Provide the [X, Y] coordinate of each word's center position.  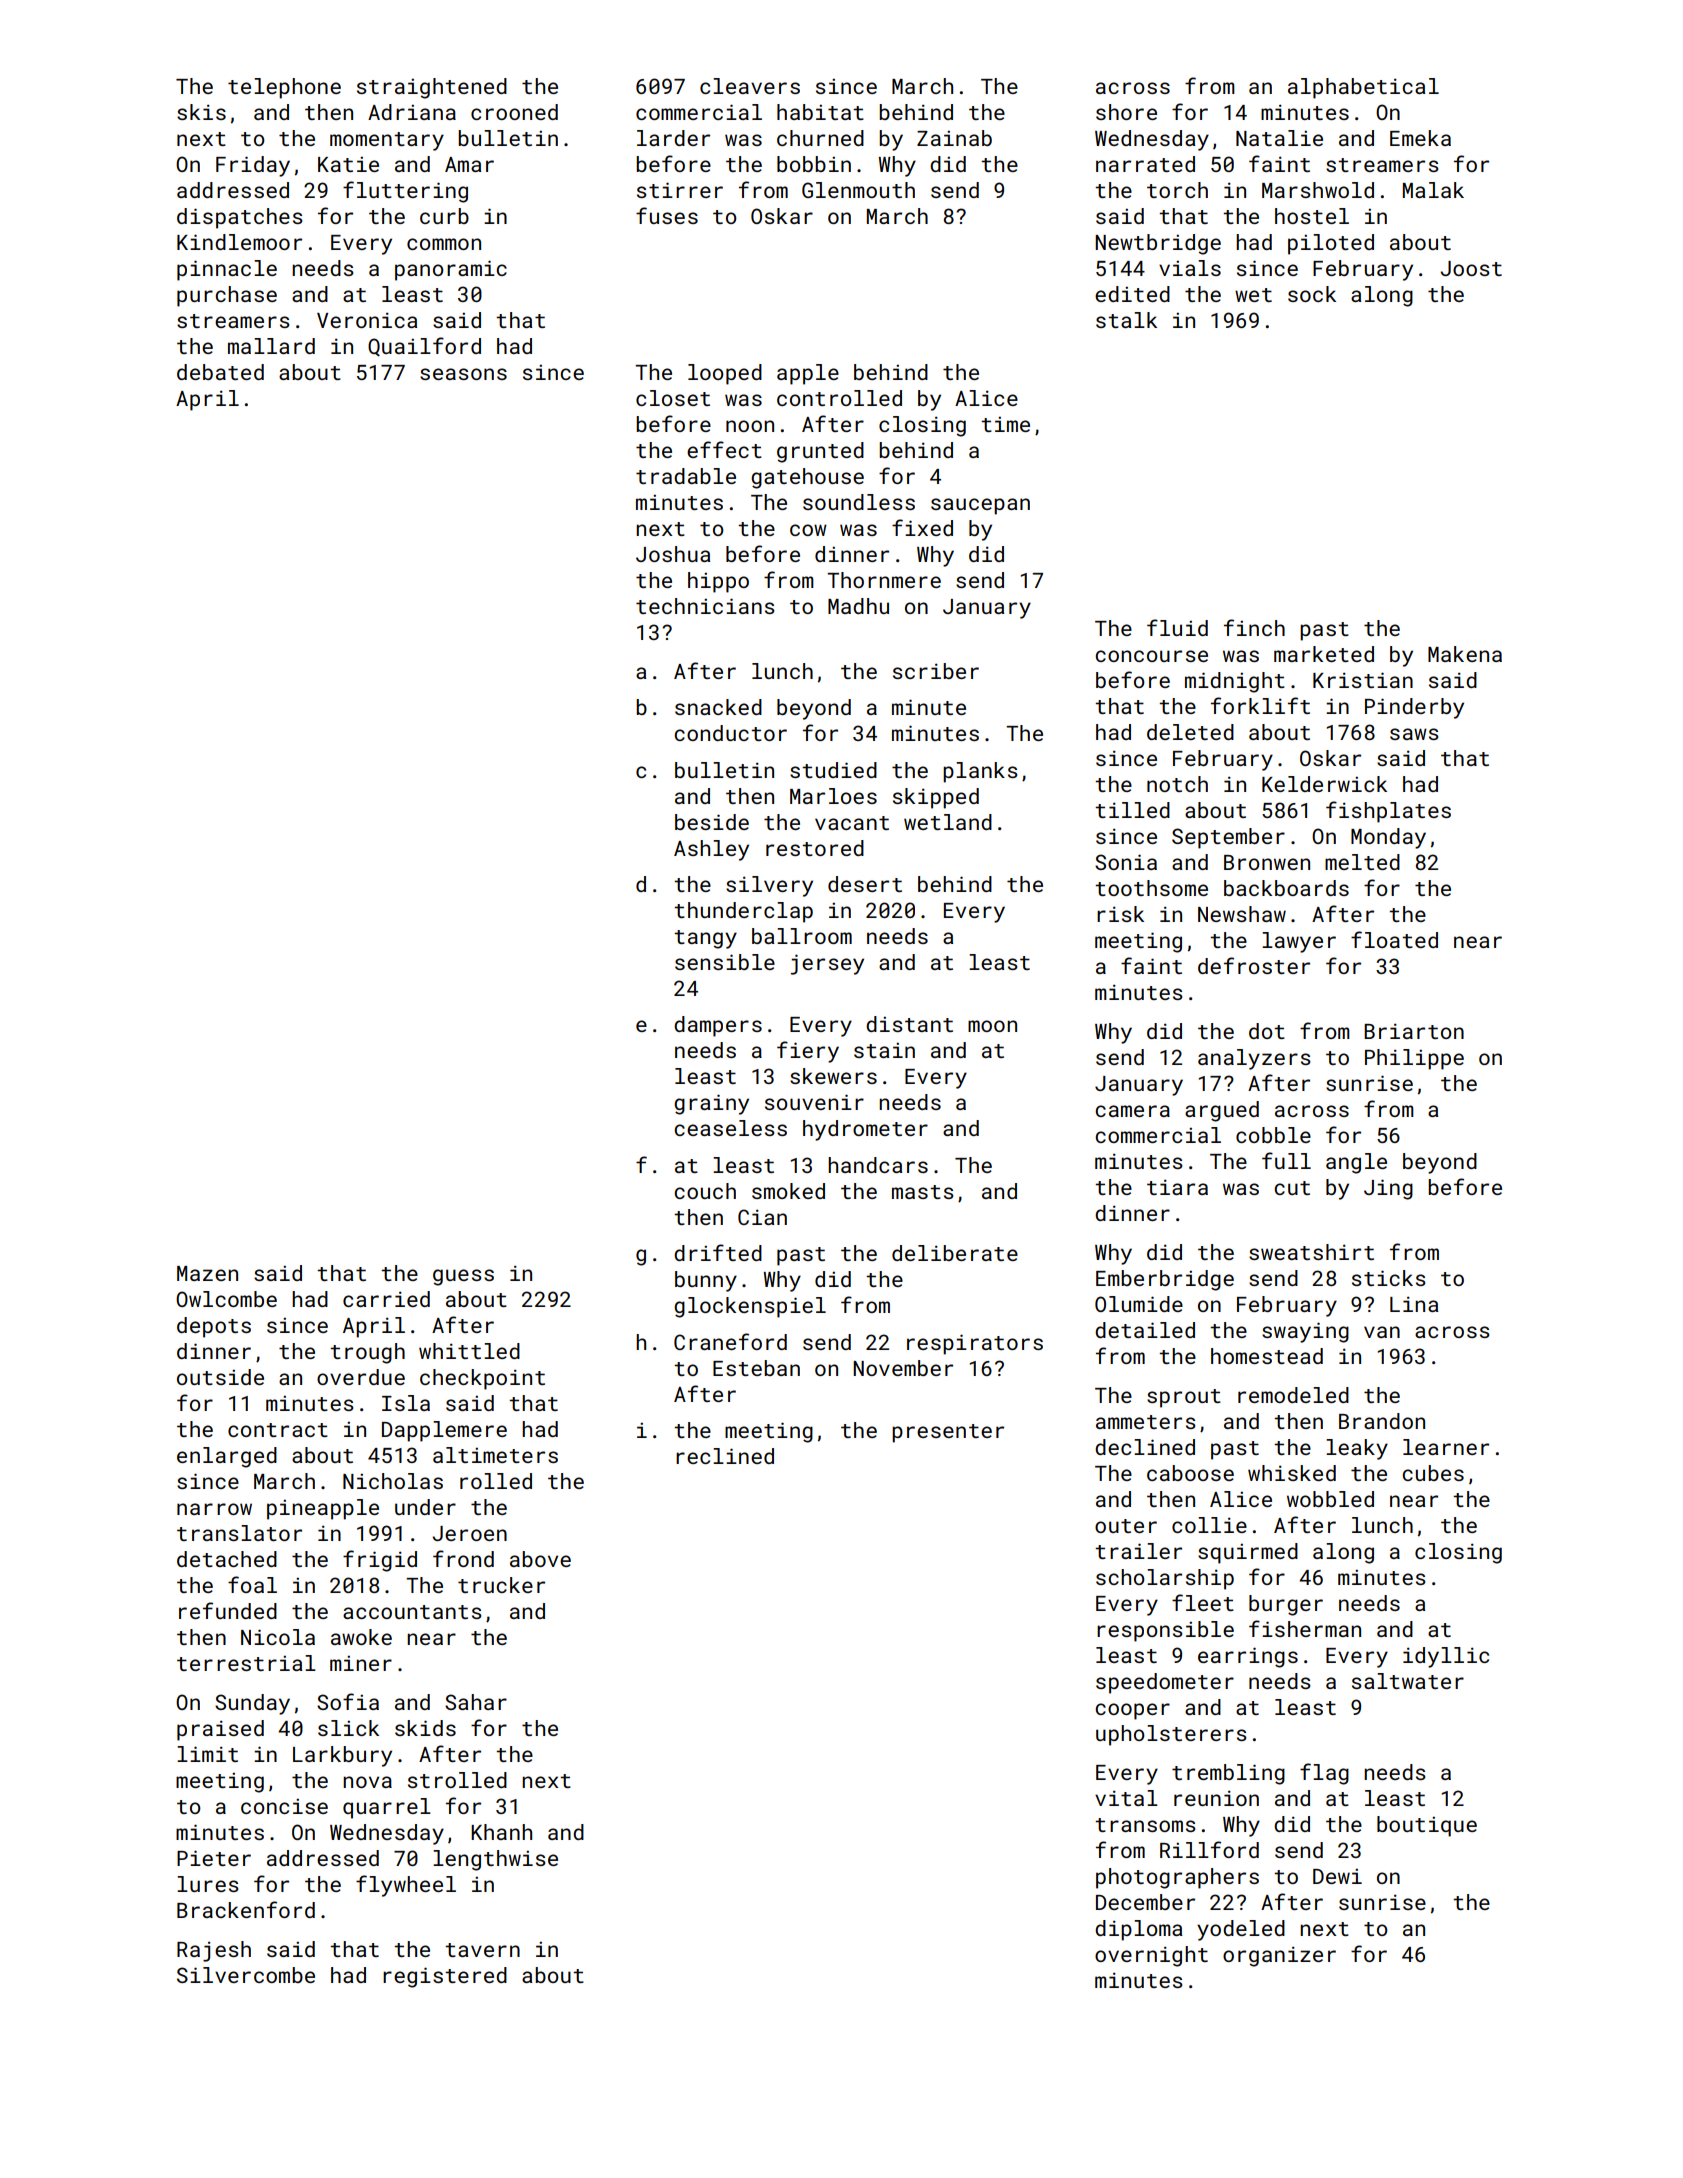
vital [1126, 1798]
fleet [1203, 1602]
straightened [432, 88]
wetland [948, 822]
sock [1312, 294]
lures [208, 1884]
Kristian [1363, 680]
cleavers [750, 86]
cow [808, 530]
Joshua [673, 554]
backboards [1286, 888]
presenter [948, 1433]
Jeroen [470, 1533]
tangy [705, 939]
